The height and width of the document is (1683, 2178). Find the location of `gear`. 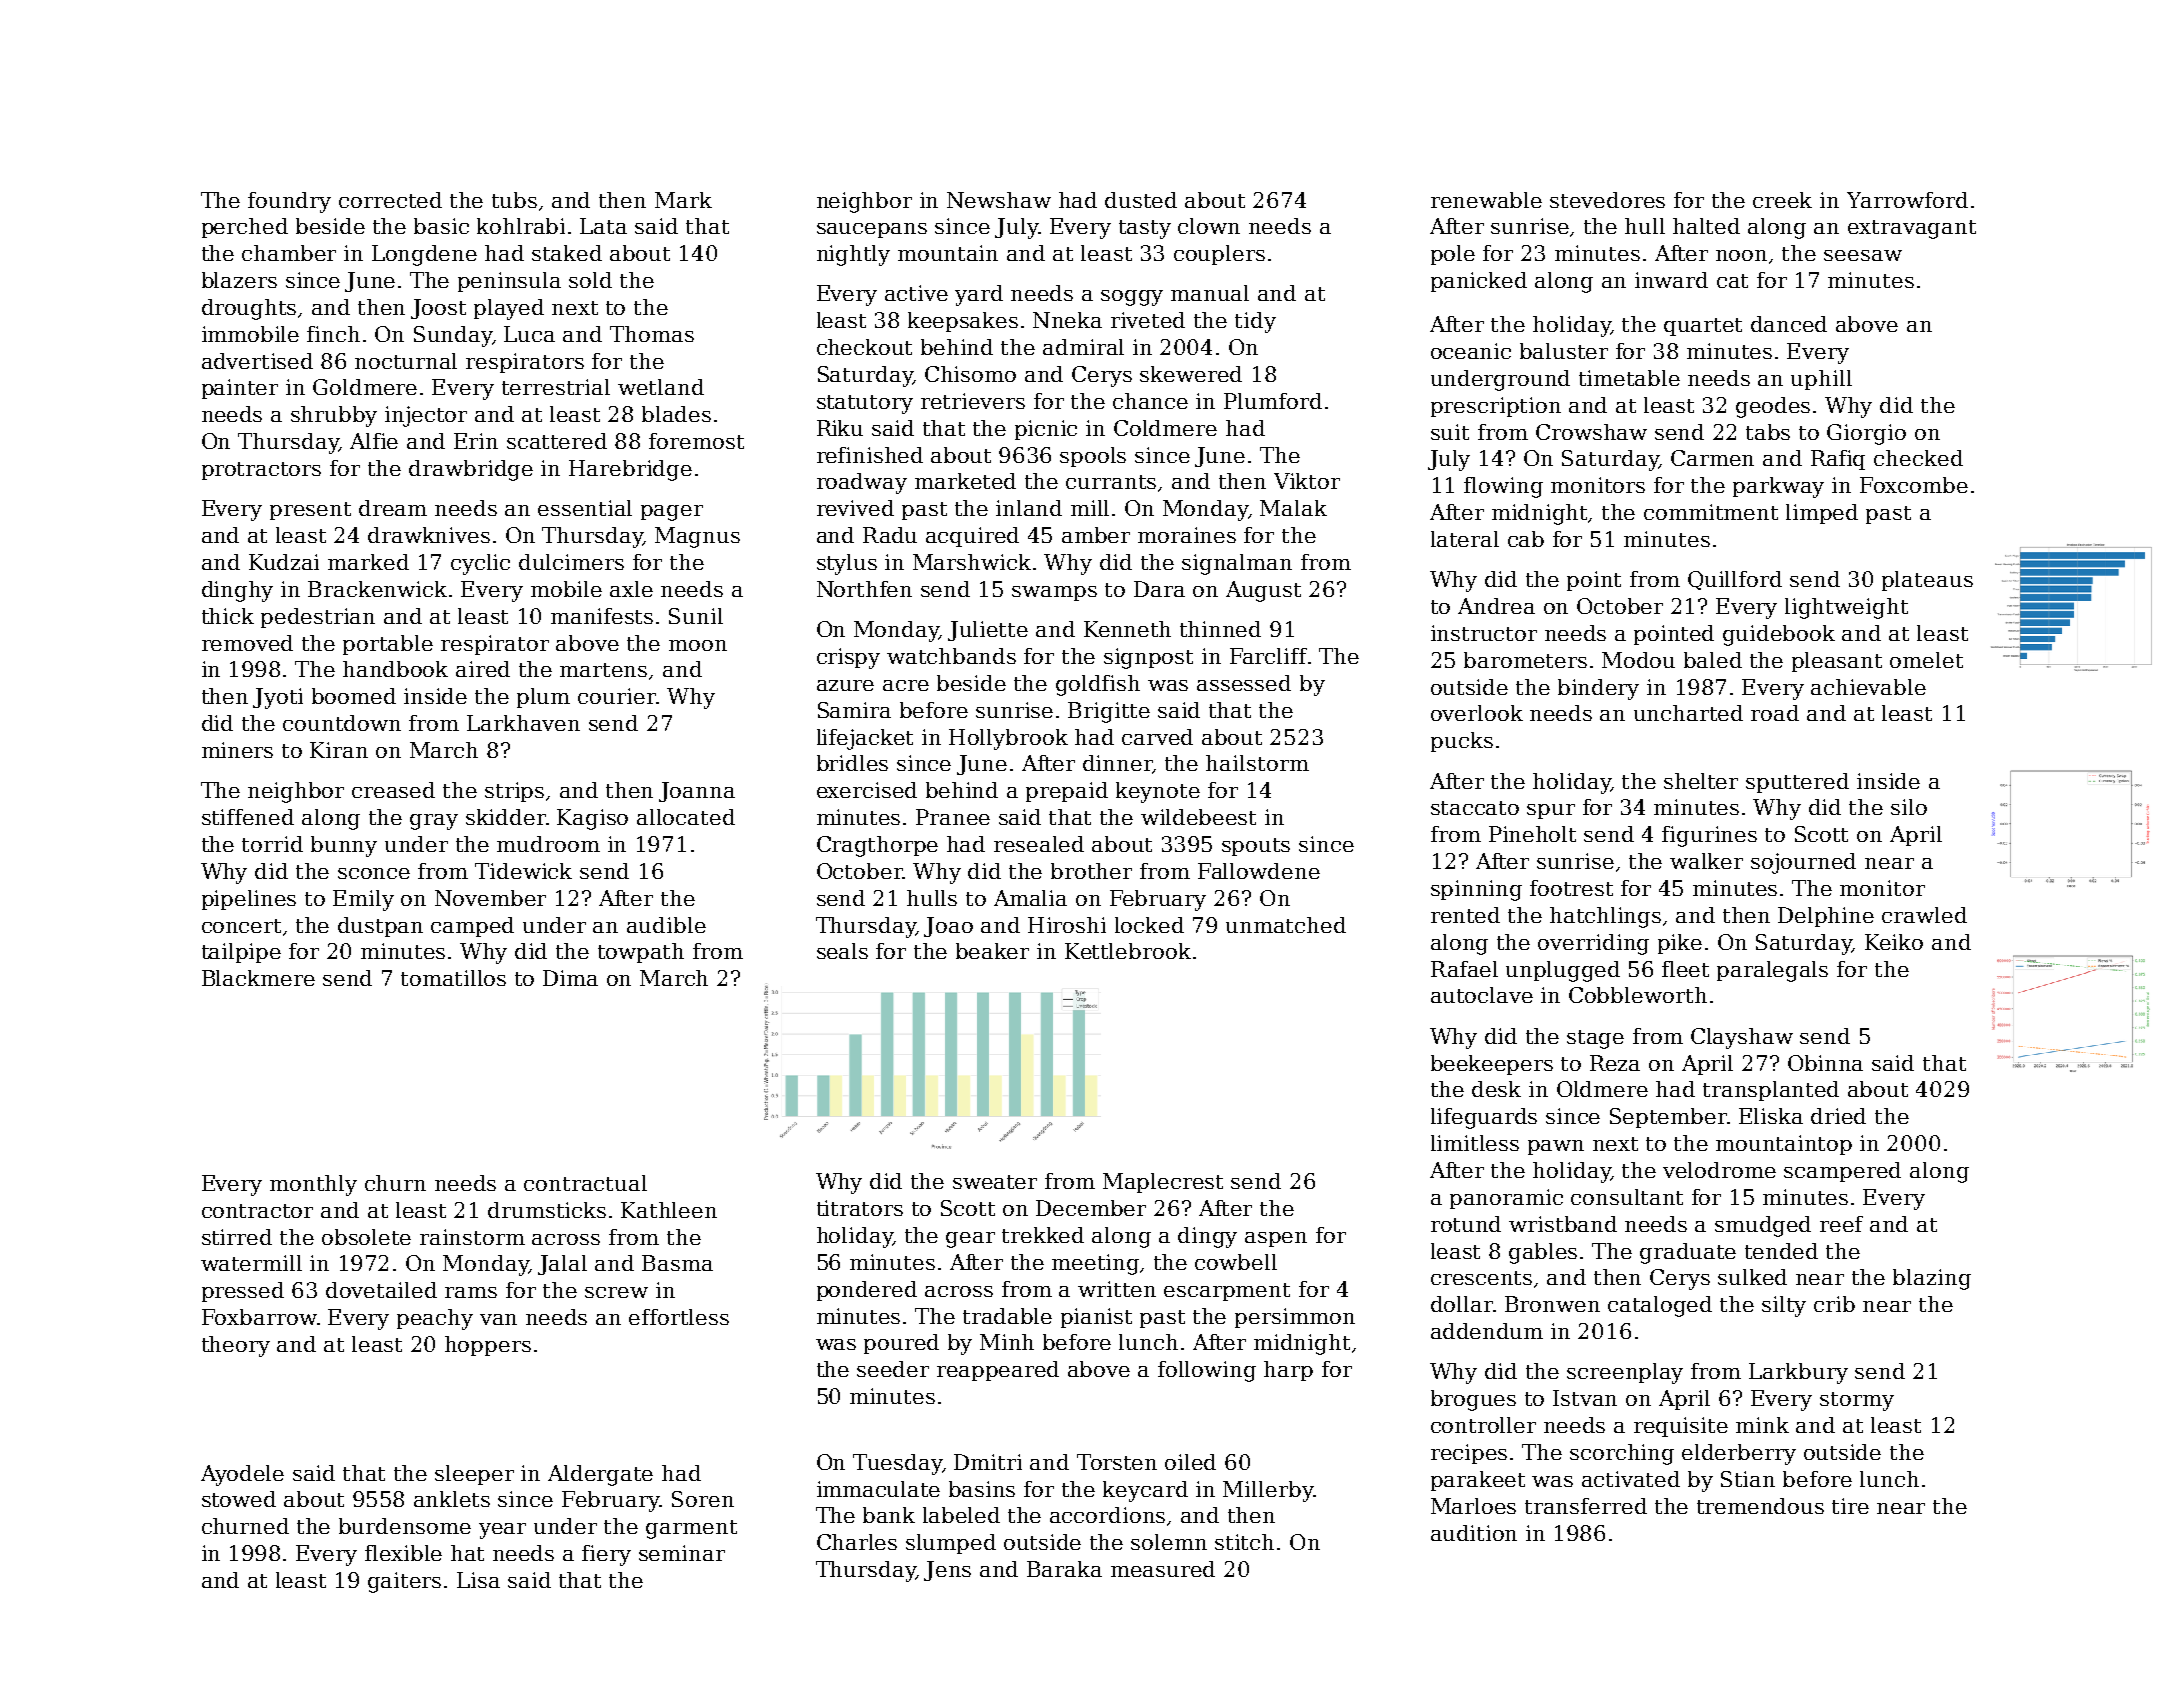

gear is located at coordinates (970, 1240).
